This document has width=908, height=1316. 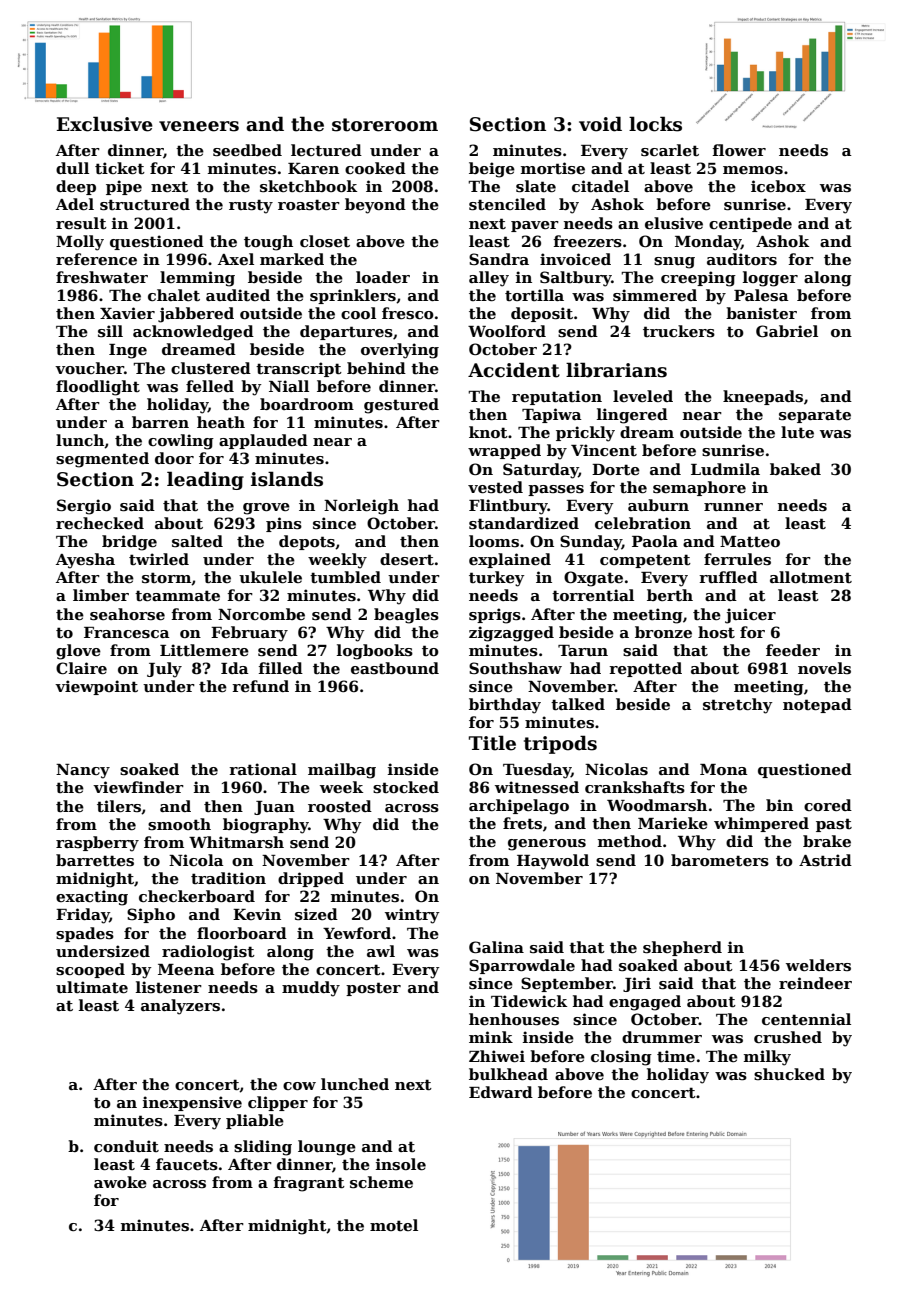 I want to click on inexpensive, so click(x=192, y=1103).
